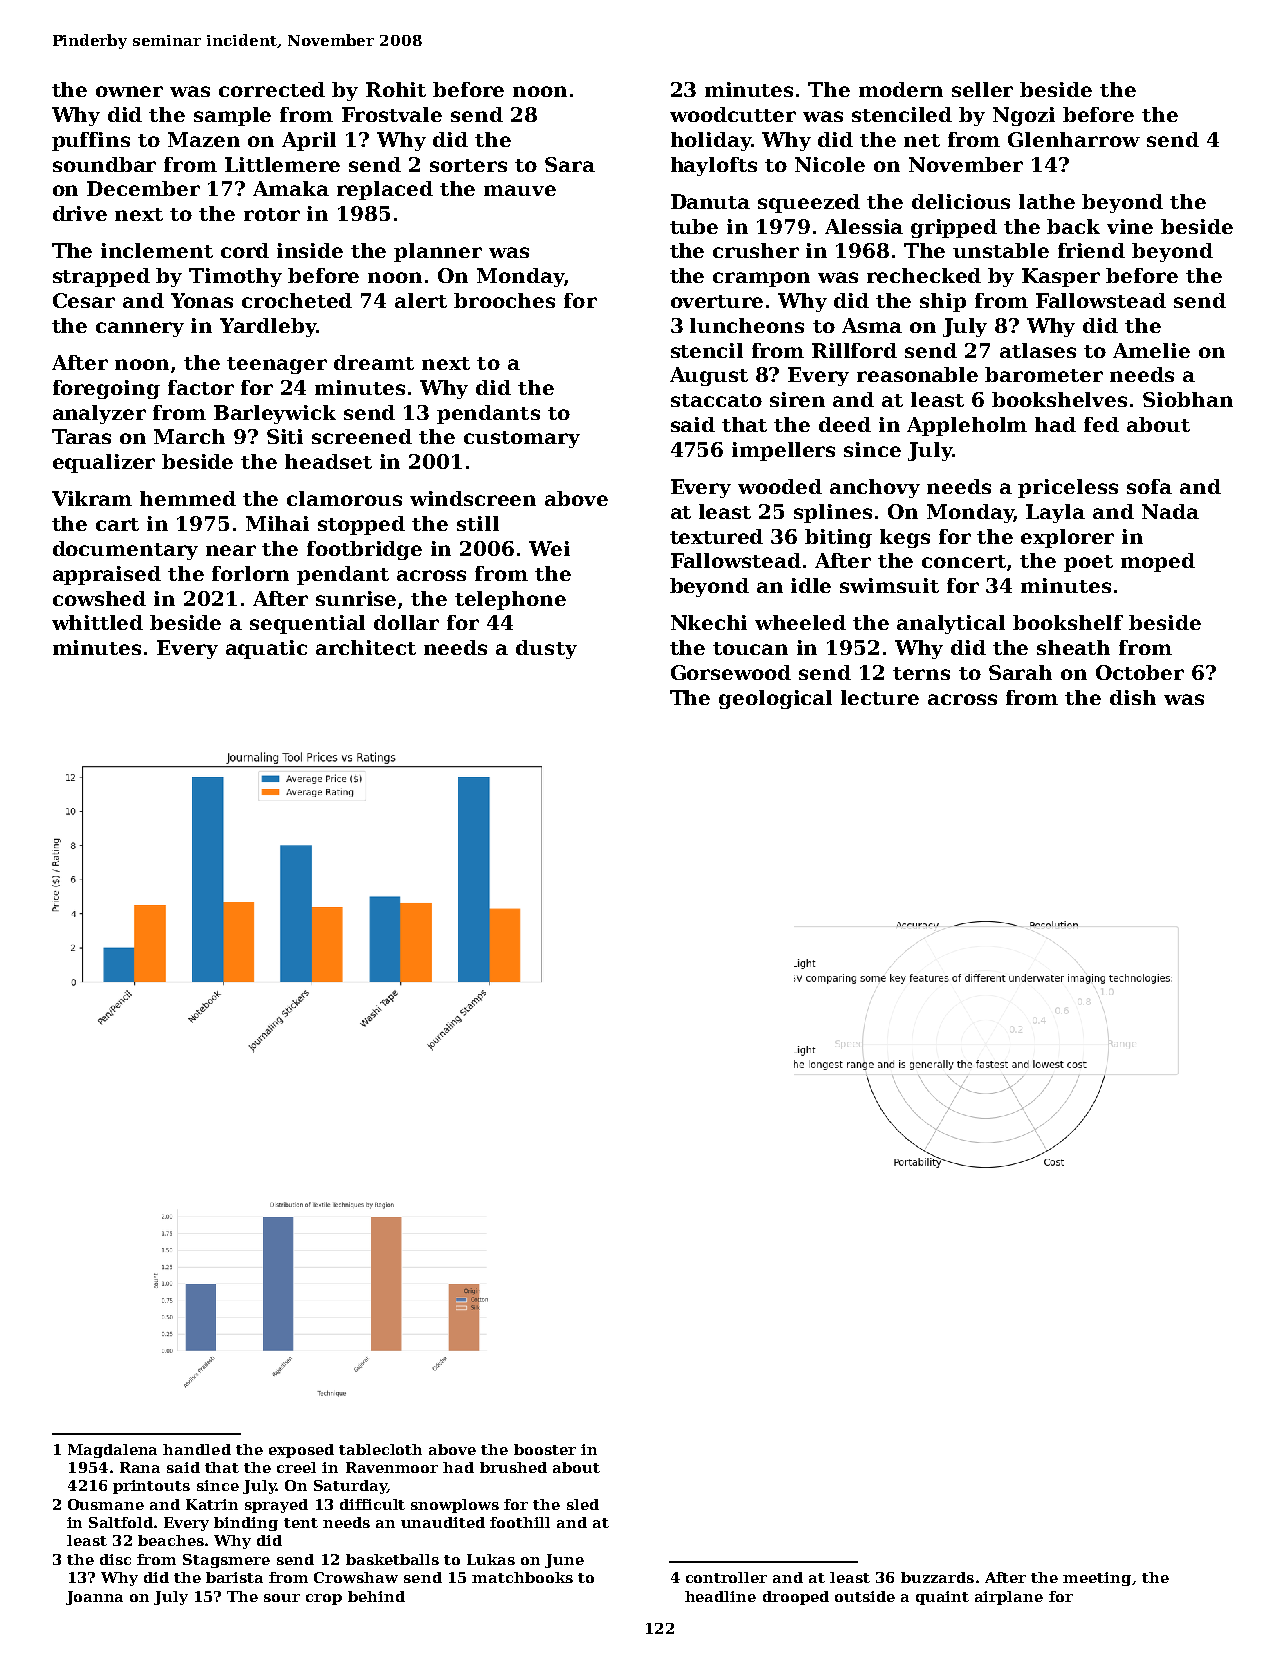 This image has height=1667, width=1288. I want to click on crop, so click(324, 1599).
